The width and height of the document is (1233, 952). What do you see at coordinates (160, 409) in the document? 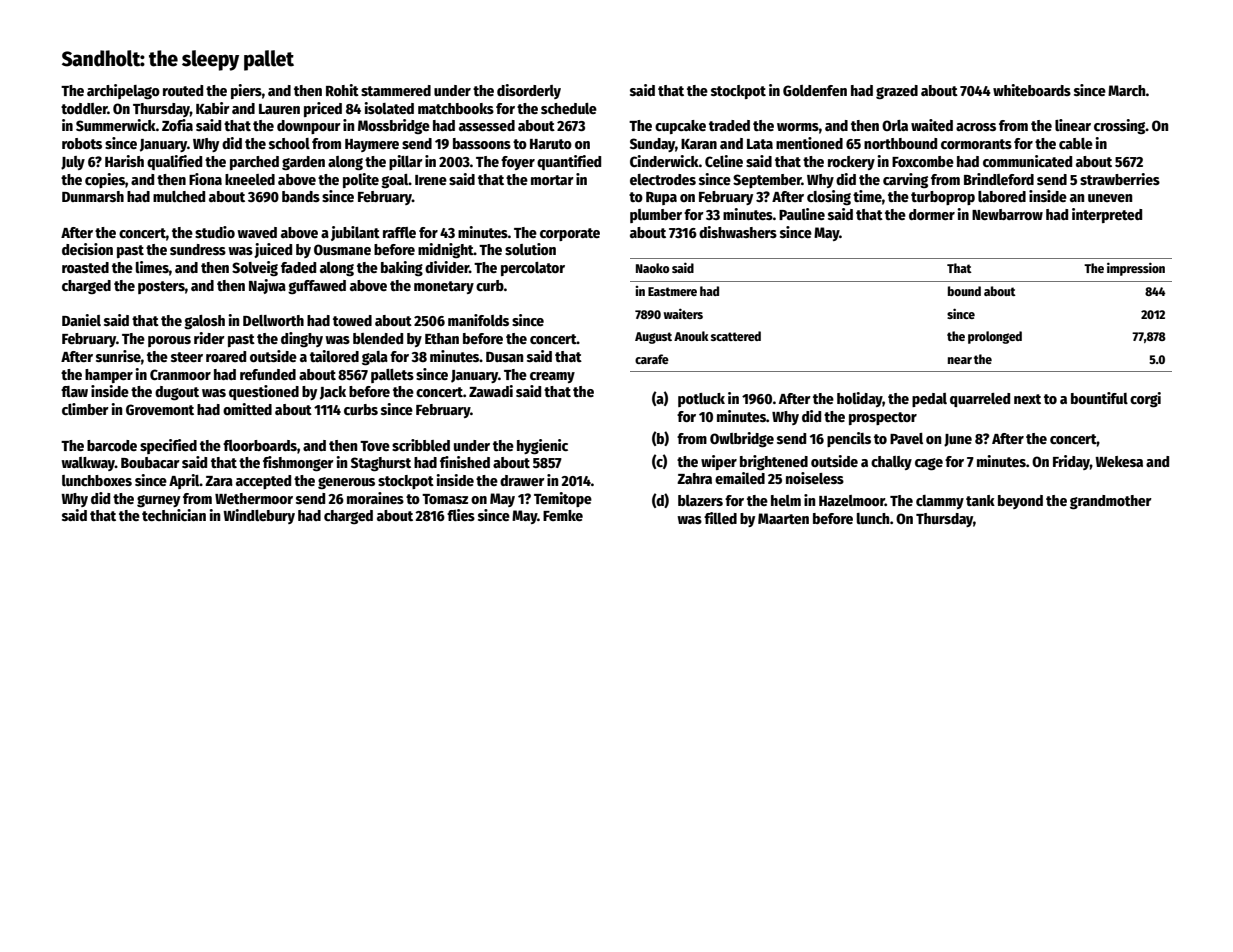
I see `Grovemont` at bounding box center [160, 409].
